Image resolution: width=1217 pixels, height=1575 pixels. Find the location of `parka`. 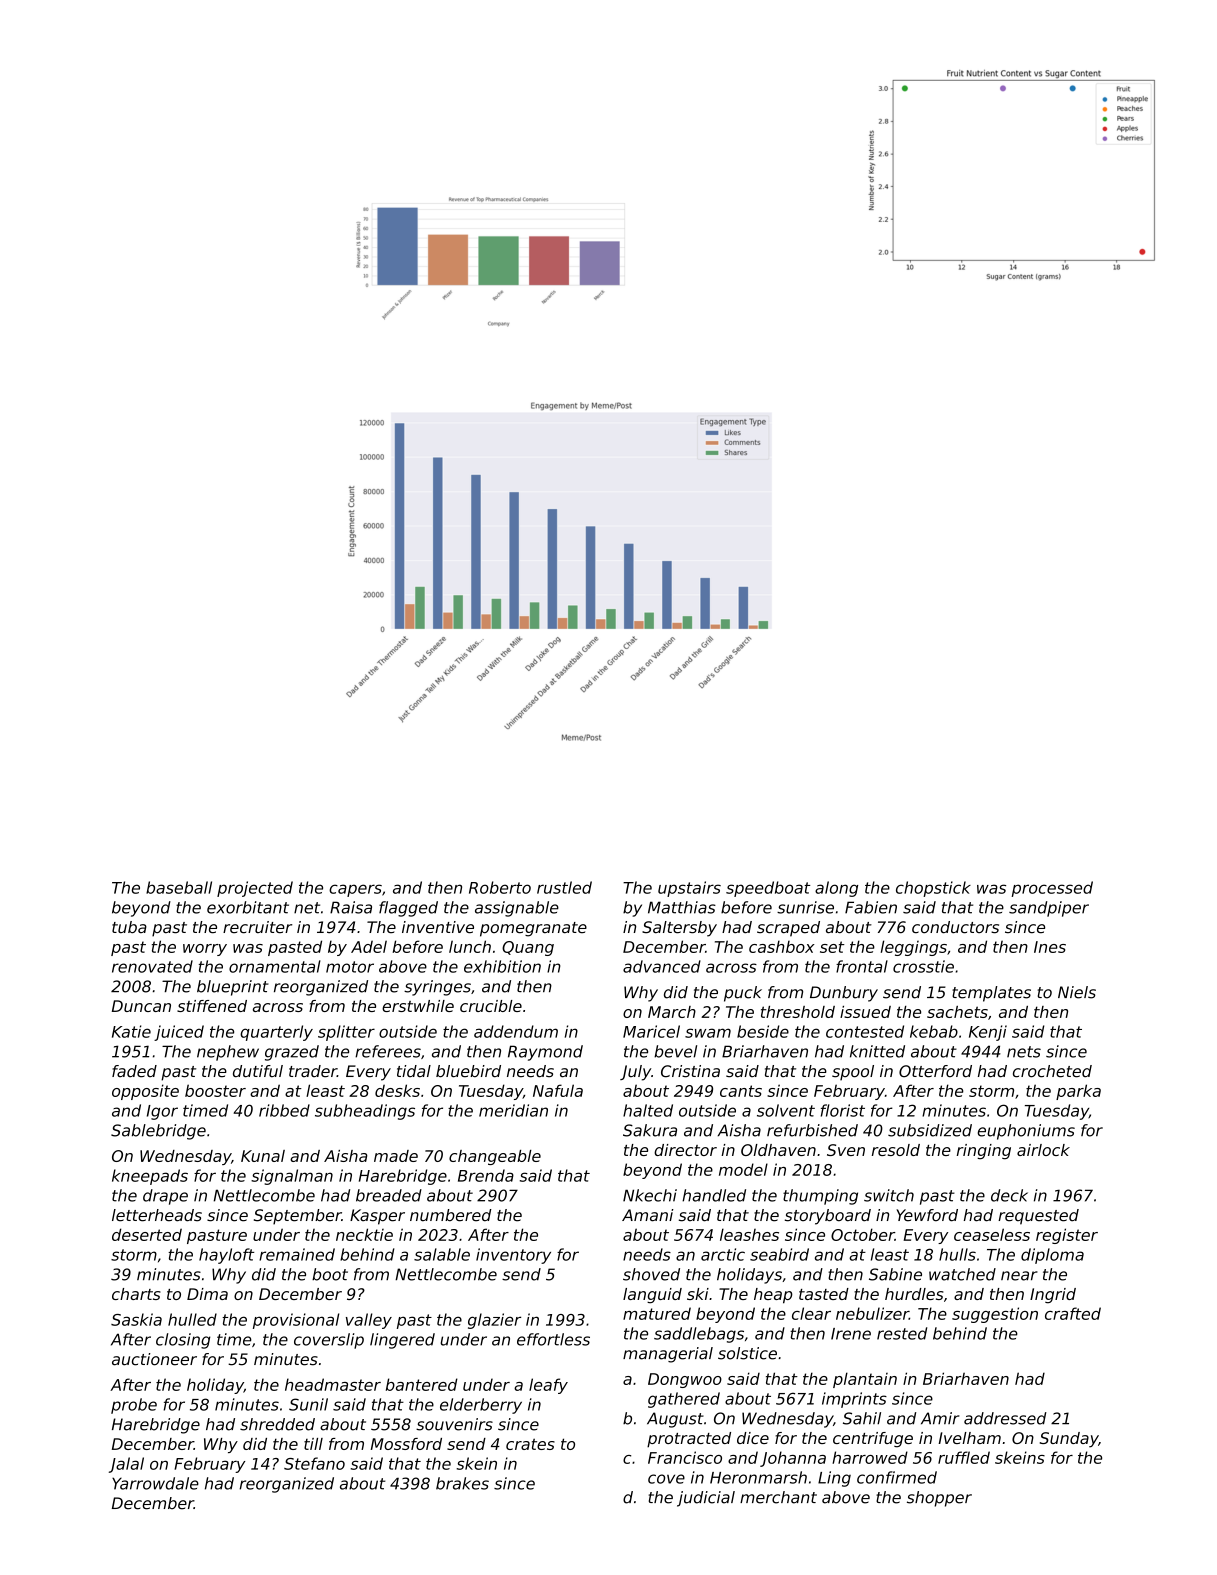

parka is located at coordinates (1078, 1092).
